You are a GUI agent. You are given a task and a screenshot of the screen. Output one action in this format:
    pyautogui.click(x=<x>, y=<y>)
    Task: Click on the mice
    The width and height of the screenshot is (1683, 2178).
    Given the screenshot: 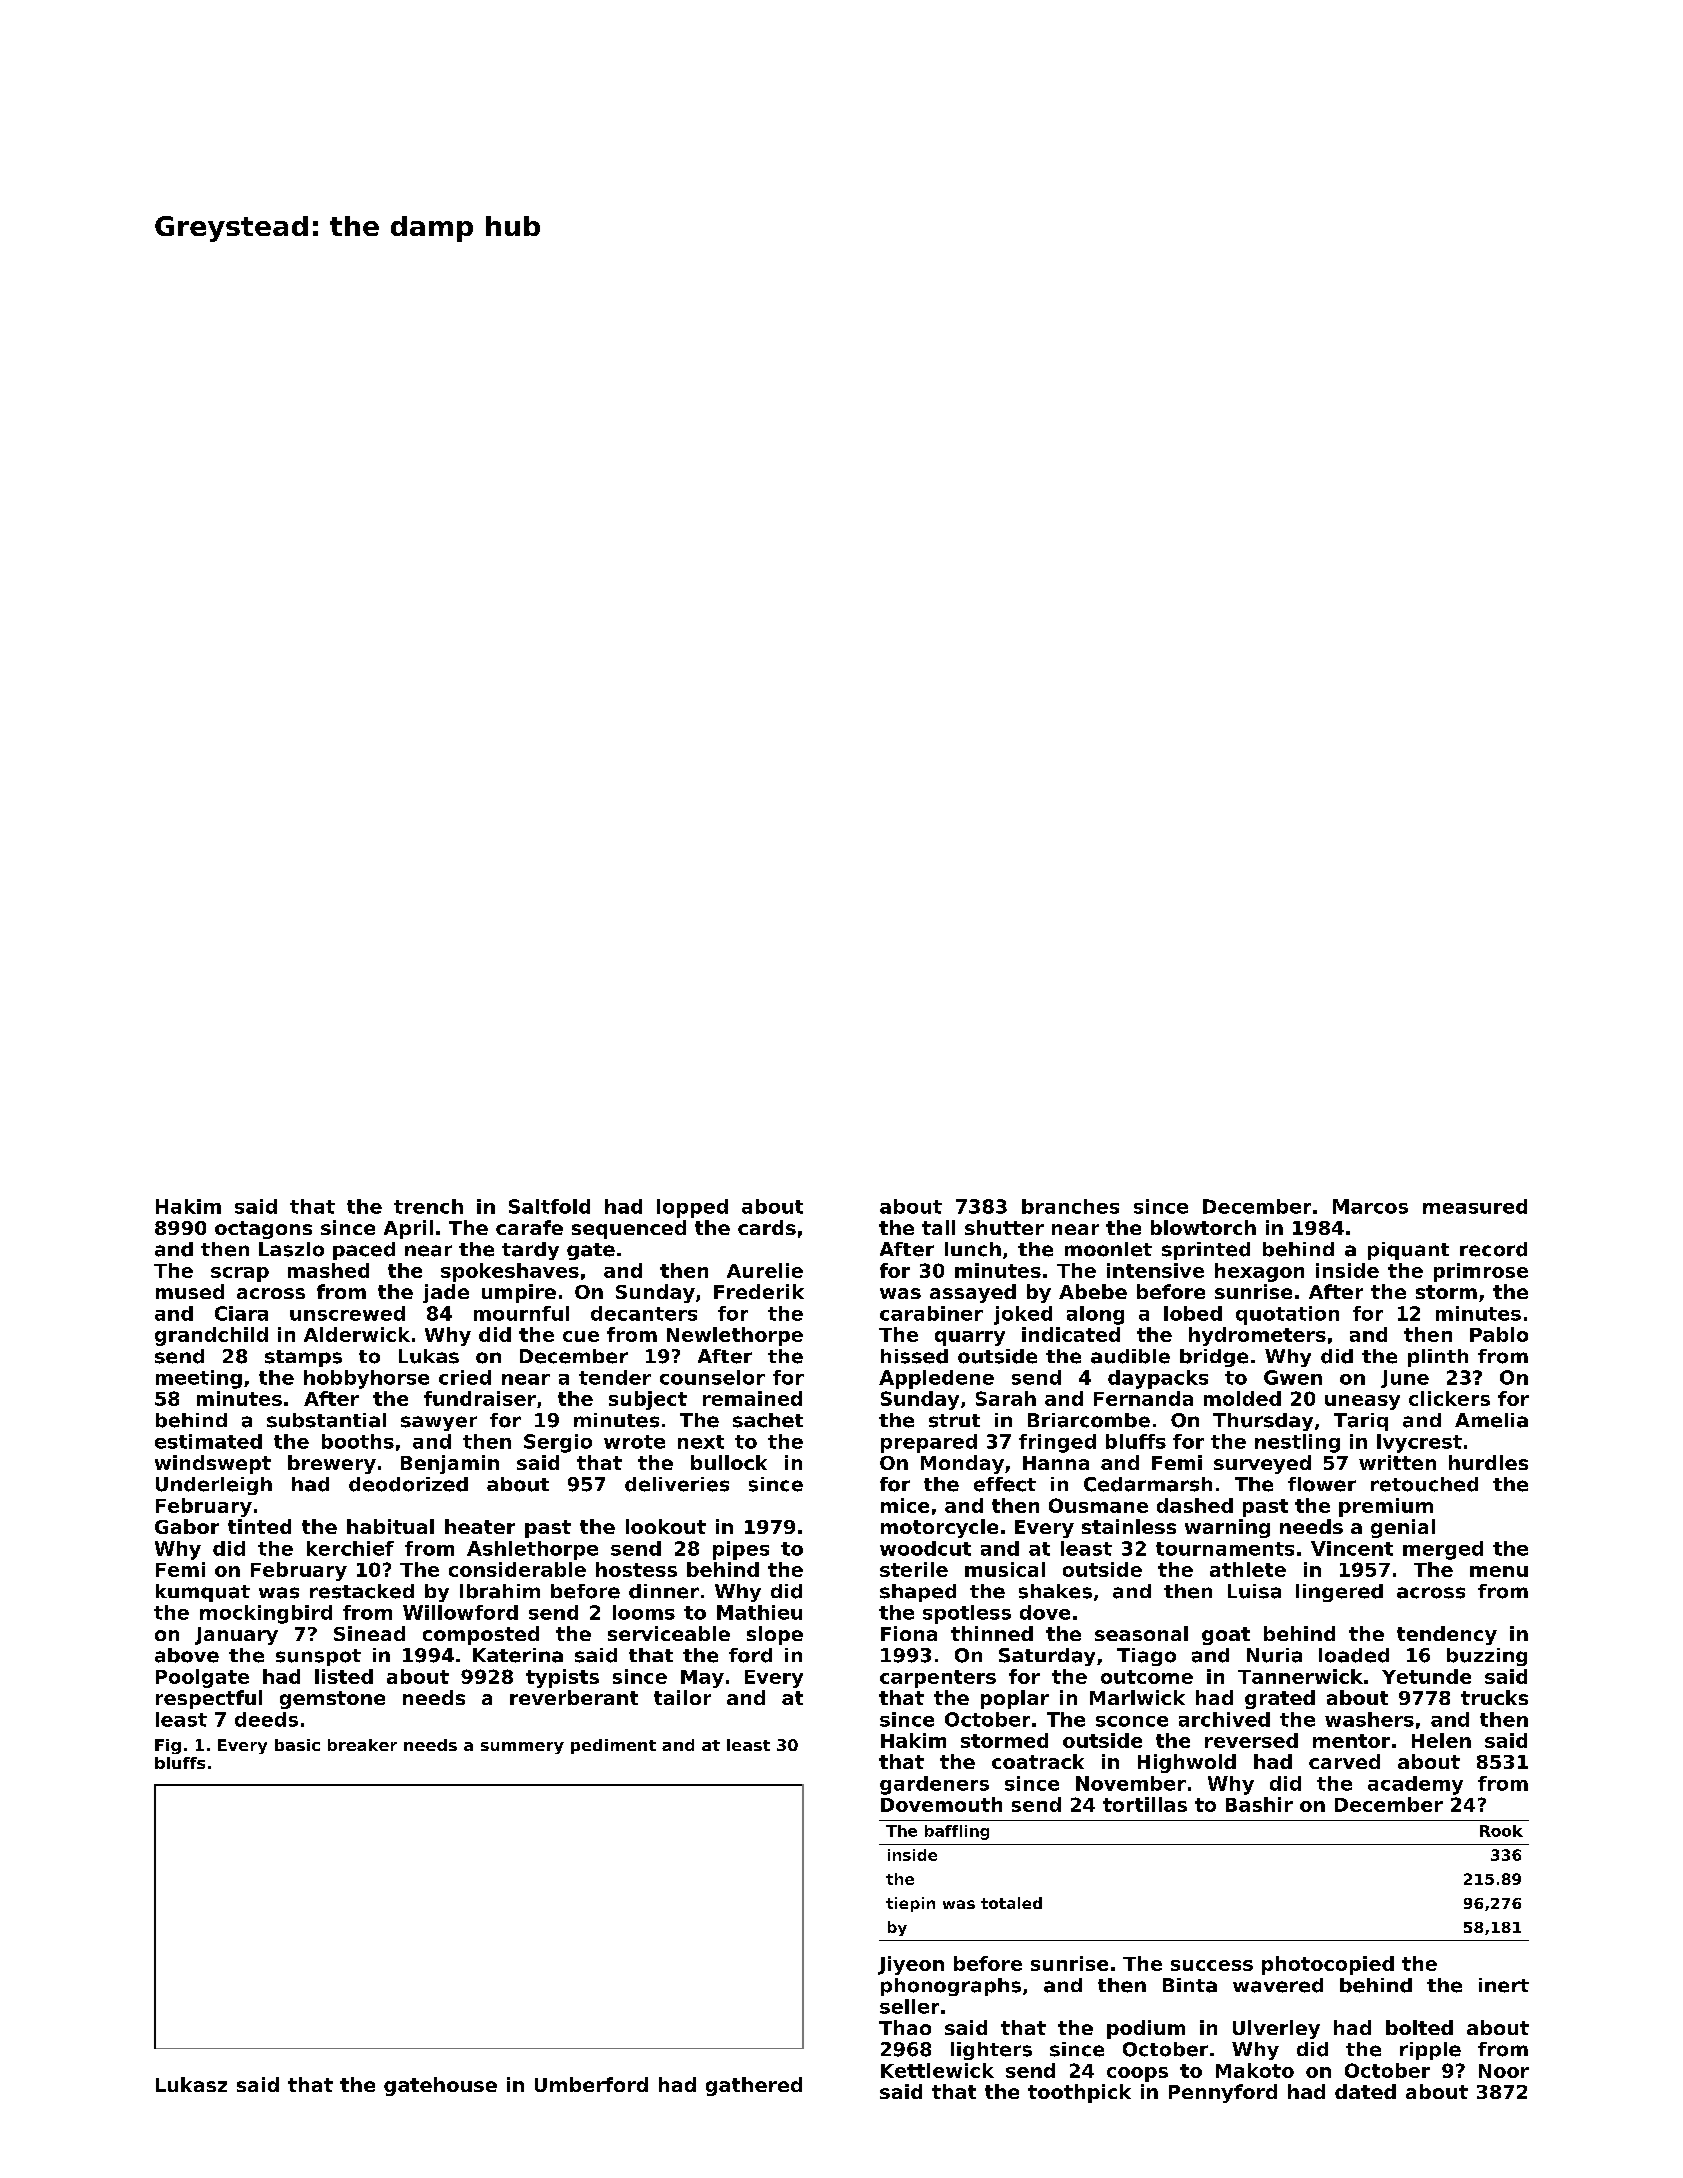 What is the action you would take?
    pyautogui.click(x=905, y=1505)
